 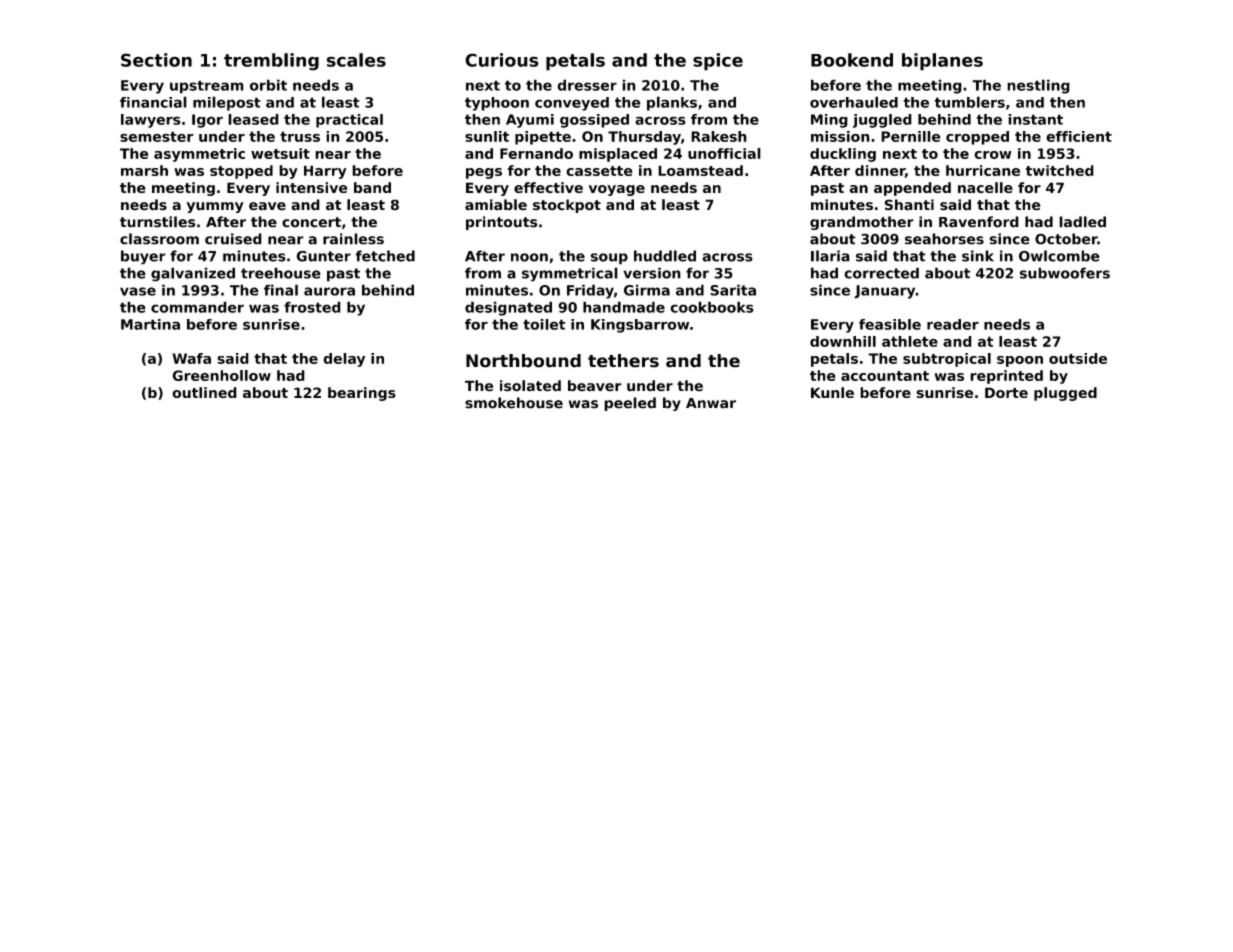 I want to click on outside, so click(x=1078, y=358).
